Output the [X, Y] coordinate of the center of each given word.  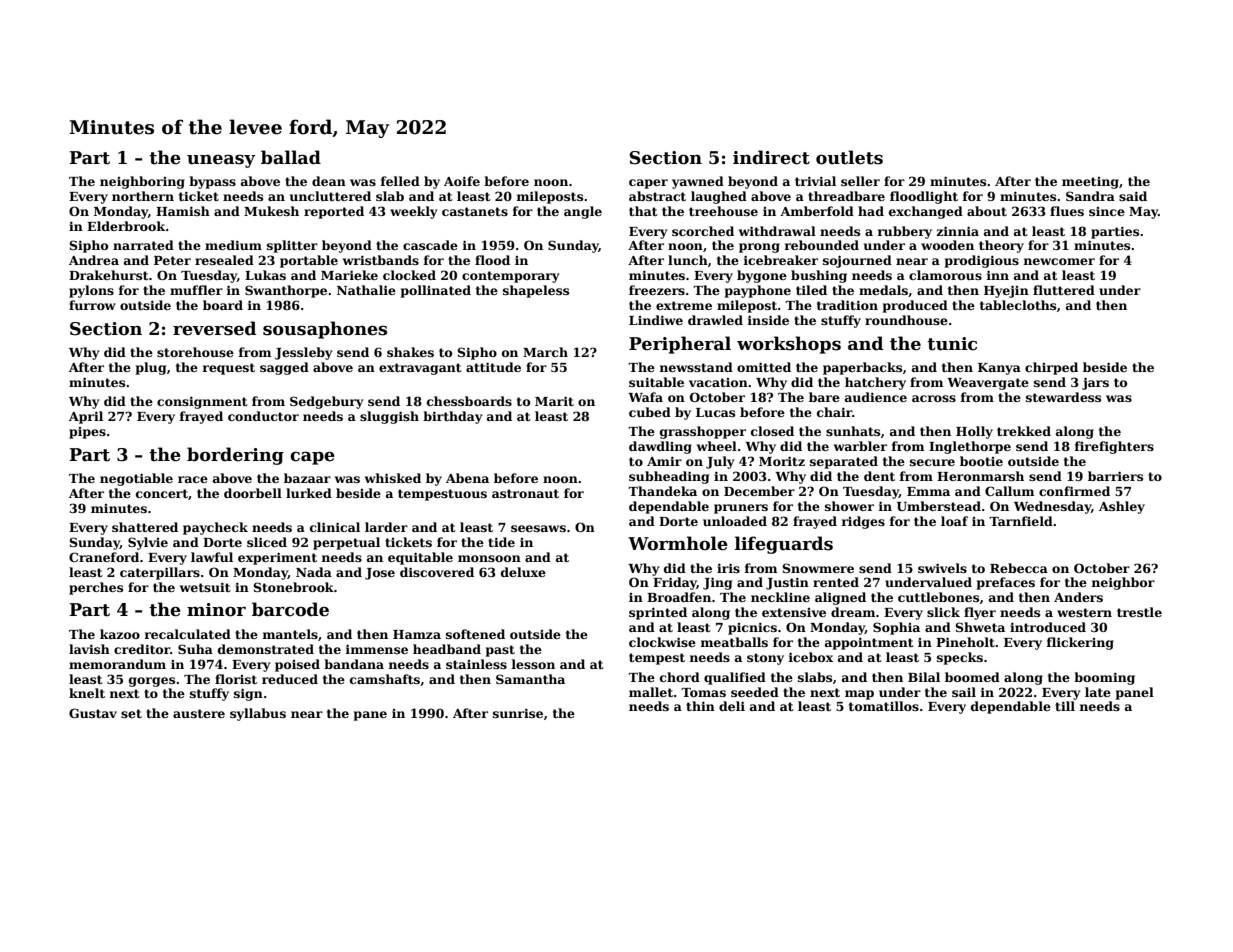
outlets [849, 157]
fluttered [1064, 290]
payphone [758, 291]
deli [732, 706]
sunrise [518, 713]
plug [151, 368]
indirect [771, 157]
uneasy [221, 161]
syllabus [258, 714]
